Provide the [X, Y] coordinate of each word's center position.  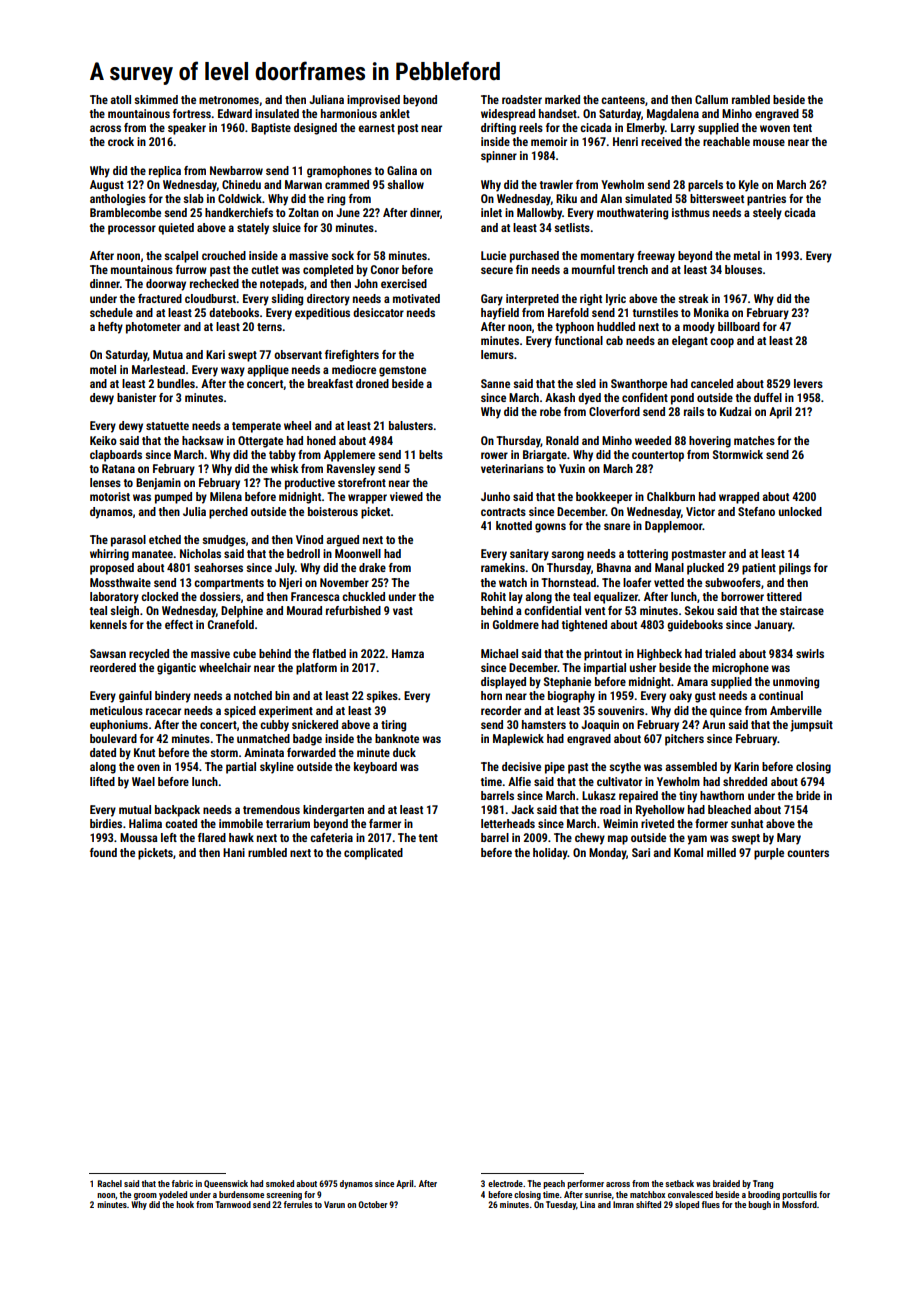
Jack [522, 809]
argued [342, 541]
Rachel [110, 1183]
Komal [688, 852]
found [103, 852]
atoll [120, 99]
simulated [648, 198]
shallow [405, 184]
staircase [802, 610]
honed [321, 440]
